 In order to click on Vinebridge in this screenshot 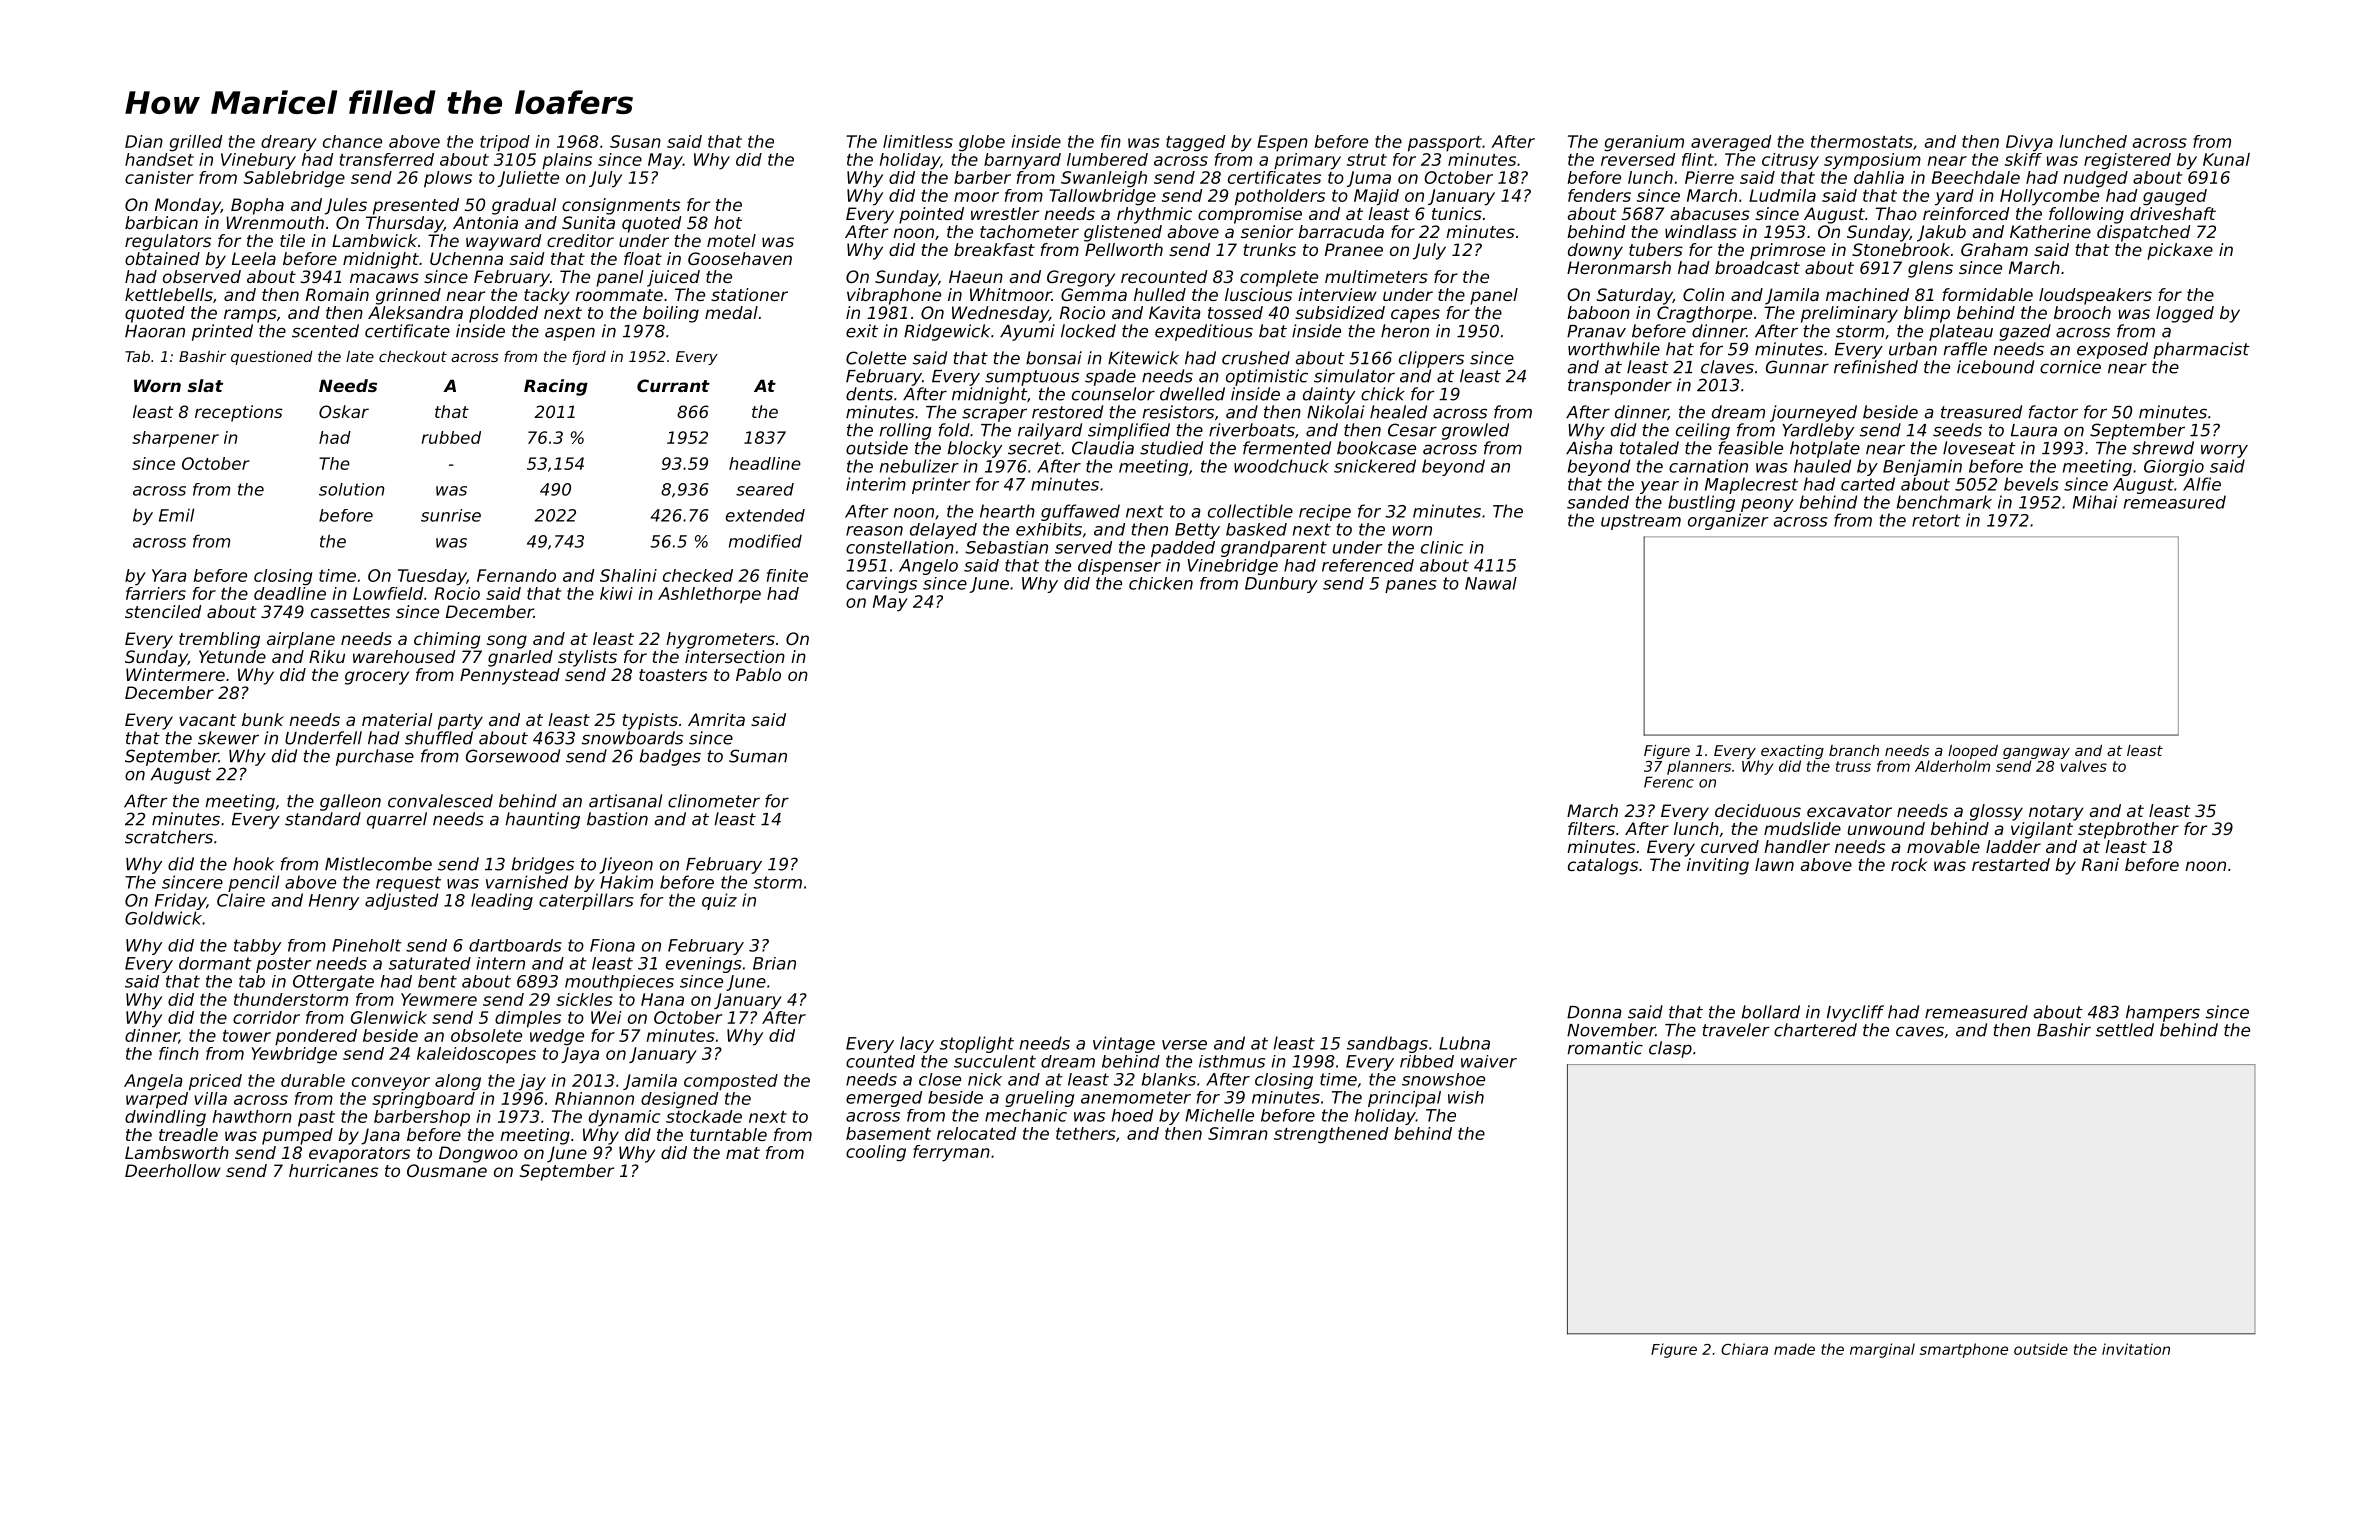, I will do `click(1232, 567)`.
